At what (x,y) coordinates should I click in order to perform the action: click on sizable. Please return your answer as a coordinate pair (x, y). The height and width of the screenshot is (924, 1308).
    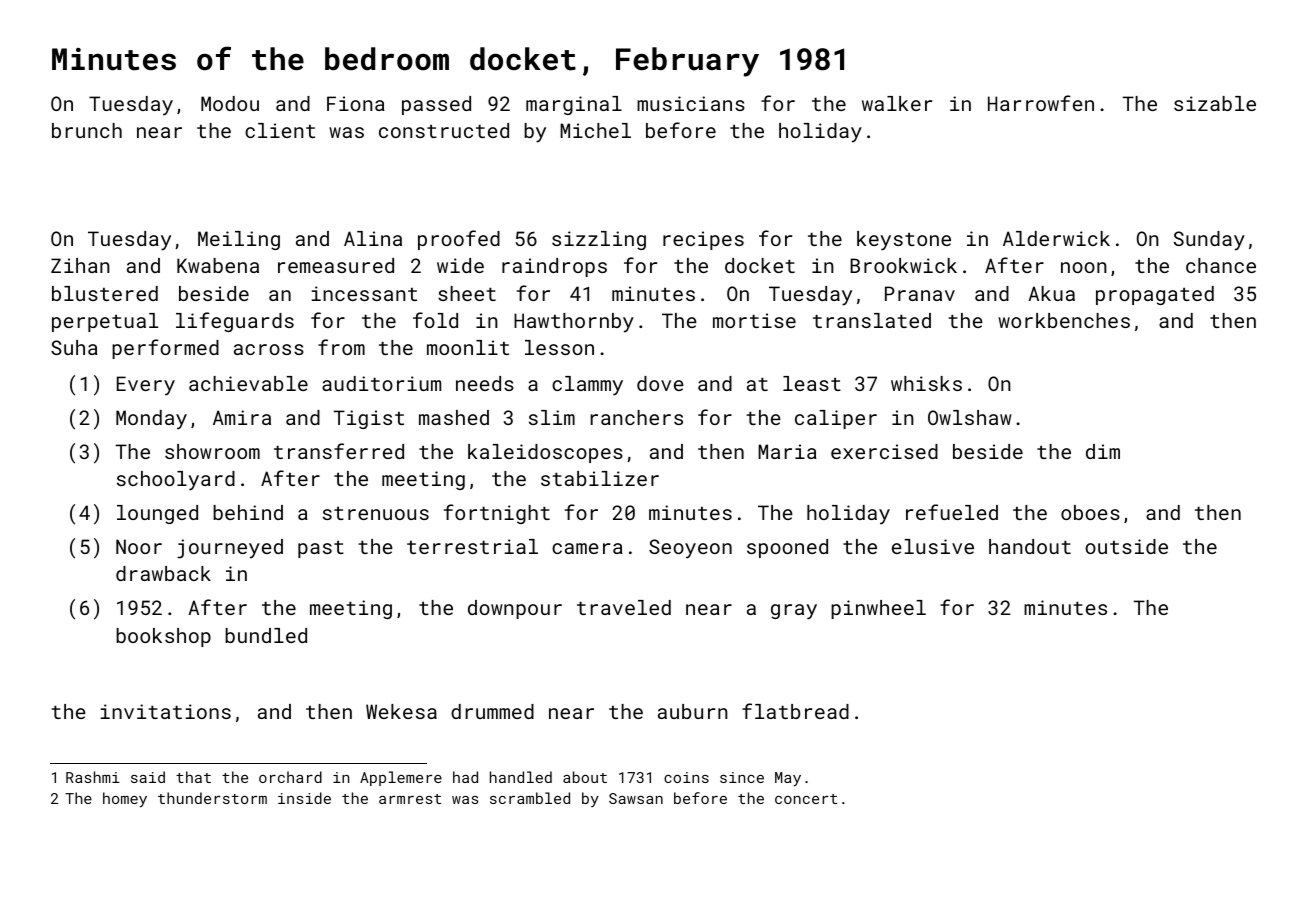
    Looking at the image, I should click on (1215, 103).
